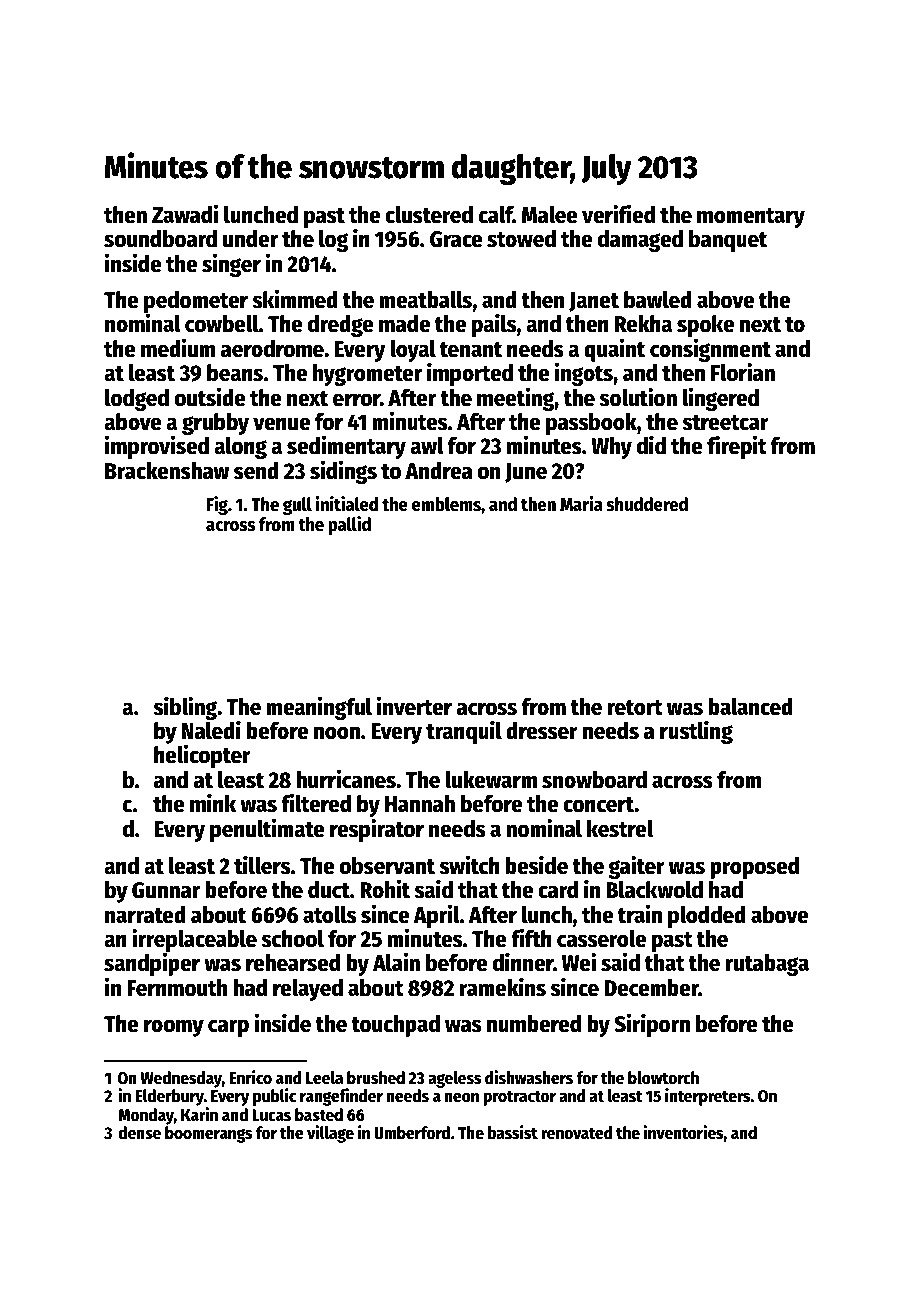 Image resolution: width=924 pixels, height=1311 pixels. I want to click on emblems, so click(446, 504).
